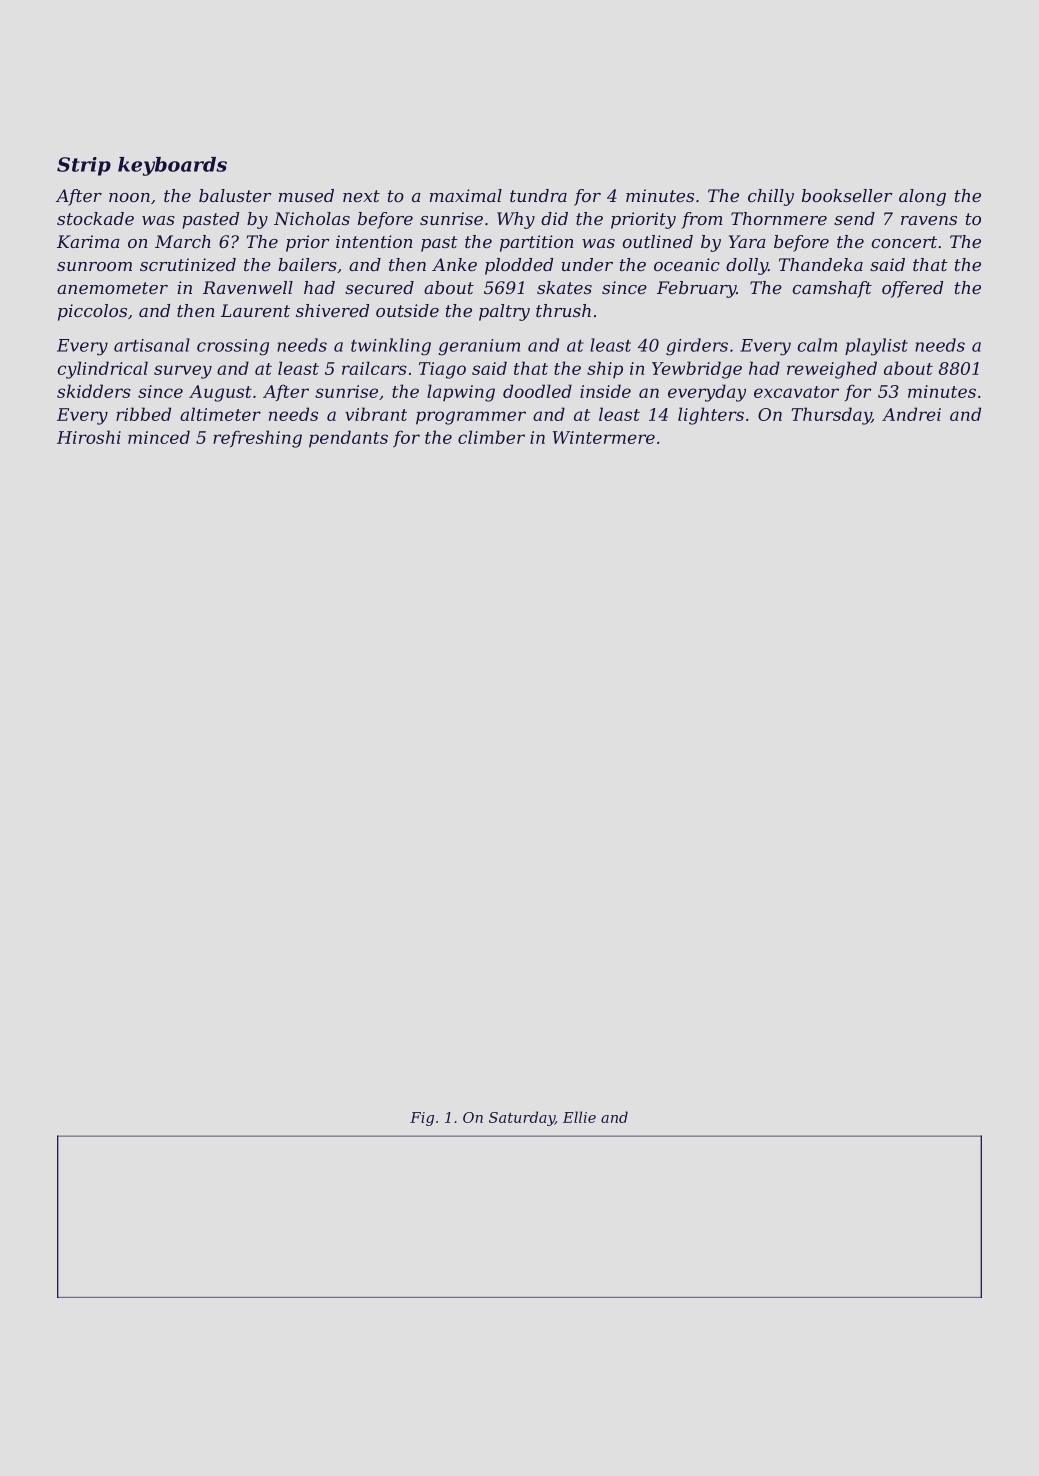 This screenshot has height=1476, width=1039. What do you see at coordinates (257, 439) in the screenshot?
I see `refreshing` at bounding box center [257, 439].
